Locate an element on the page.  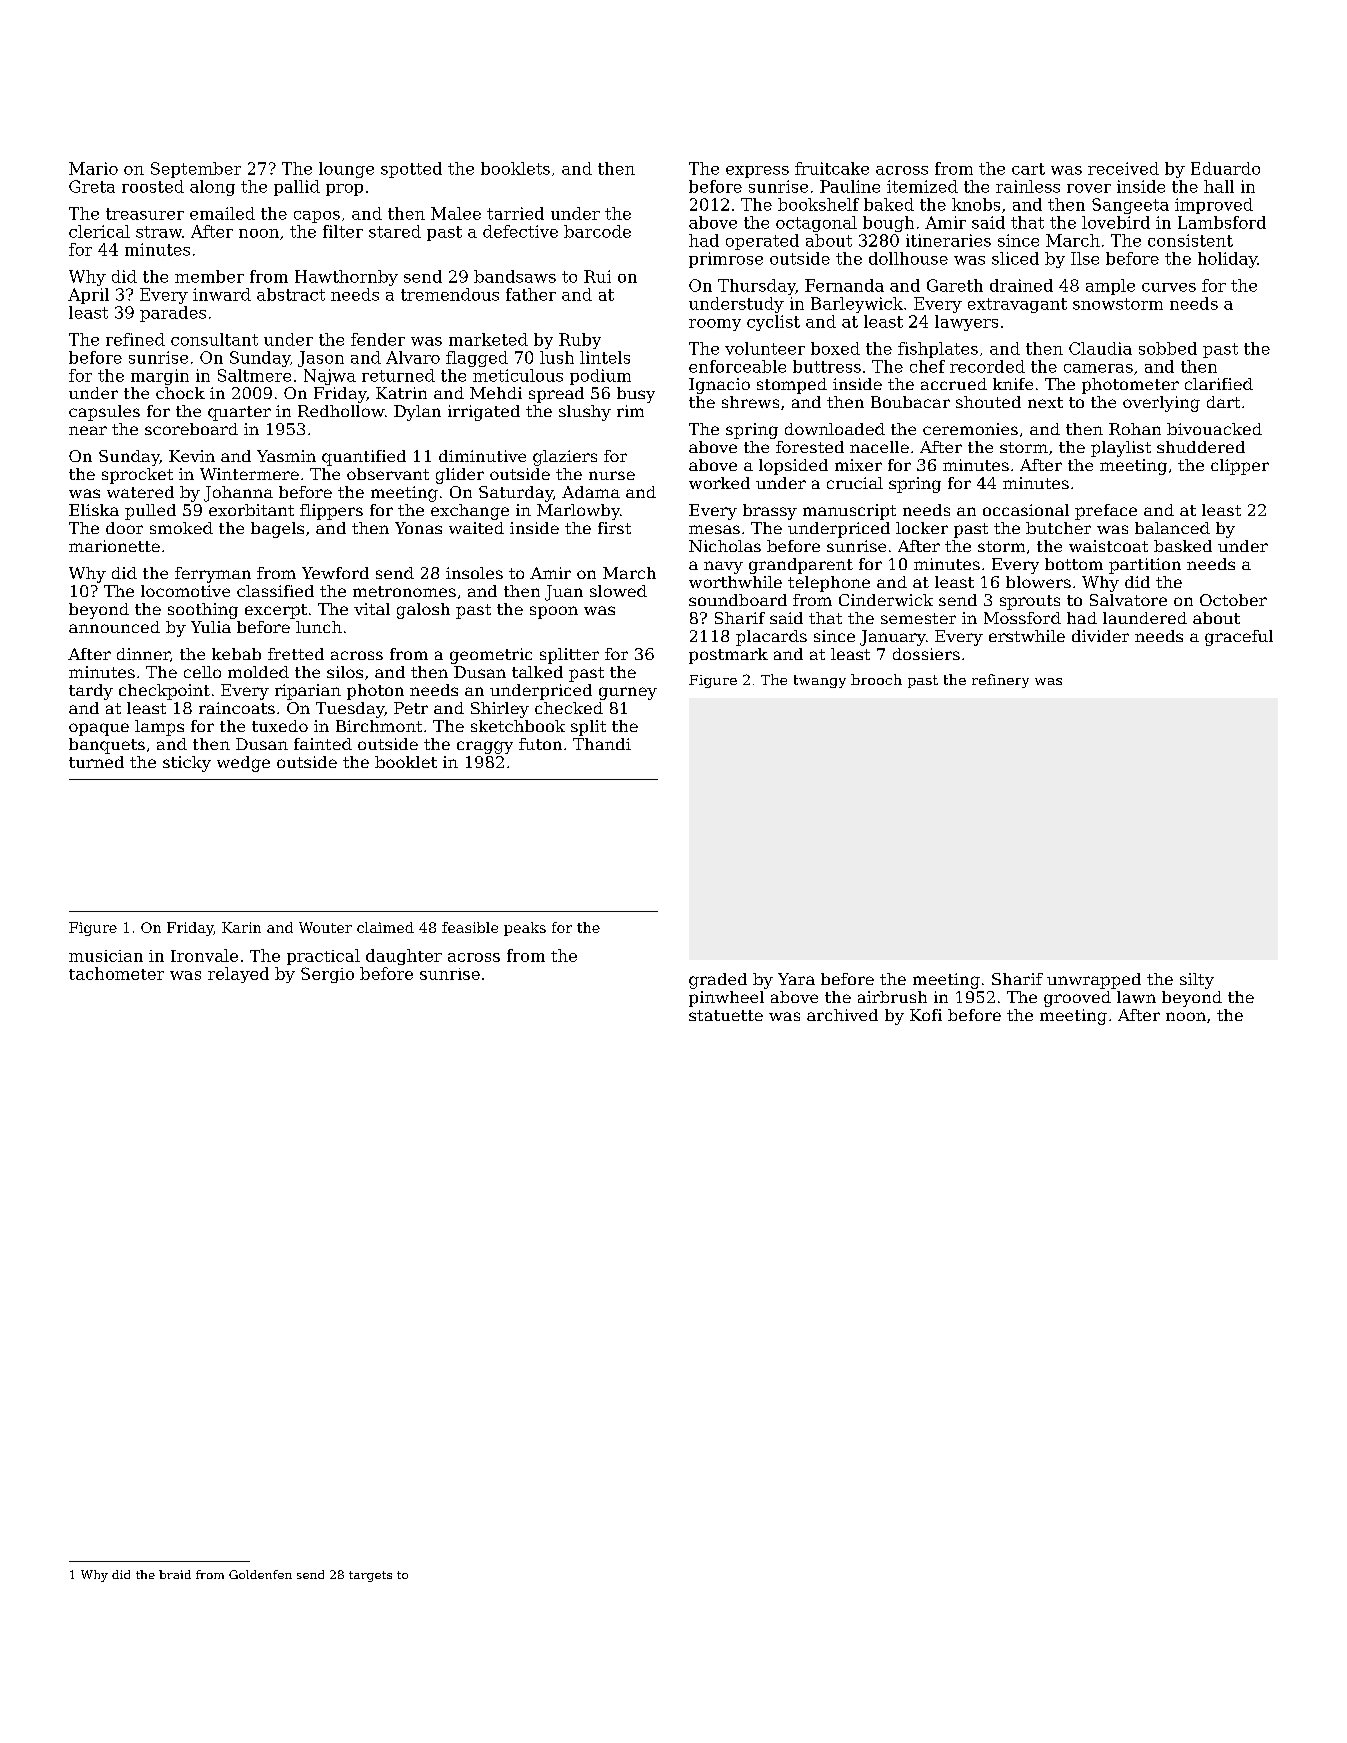
tarried is located at coordinates (515, 213).
